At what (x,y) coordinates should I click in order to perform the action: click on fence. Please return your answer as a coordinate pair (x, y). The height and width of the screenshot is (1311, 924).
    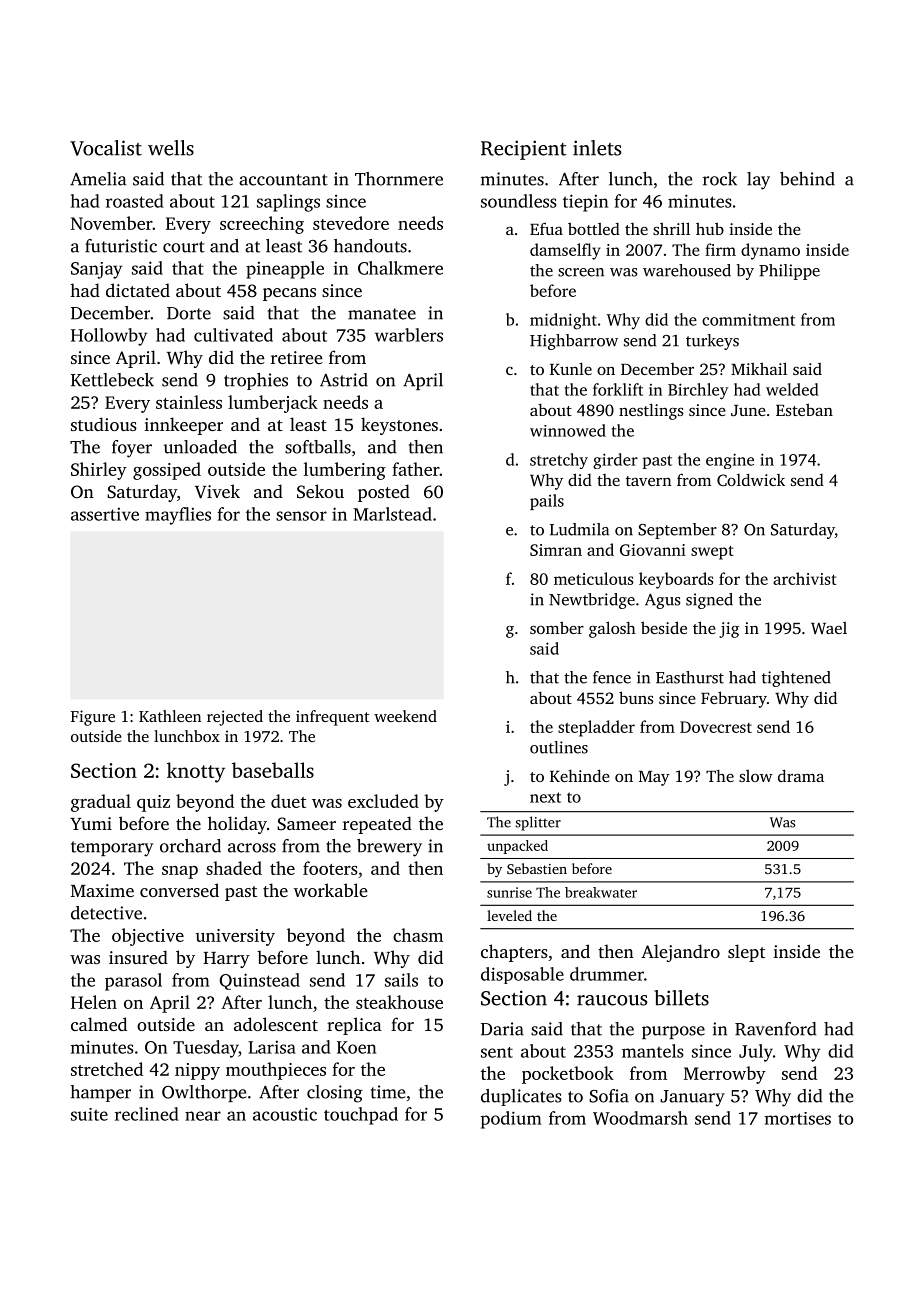
    Looking at the image, I should click on (612, 677).
